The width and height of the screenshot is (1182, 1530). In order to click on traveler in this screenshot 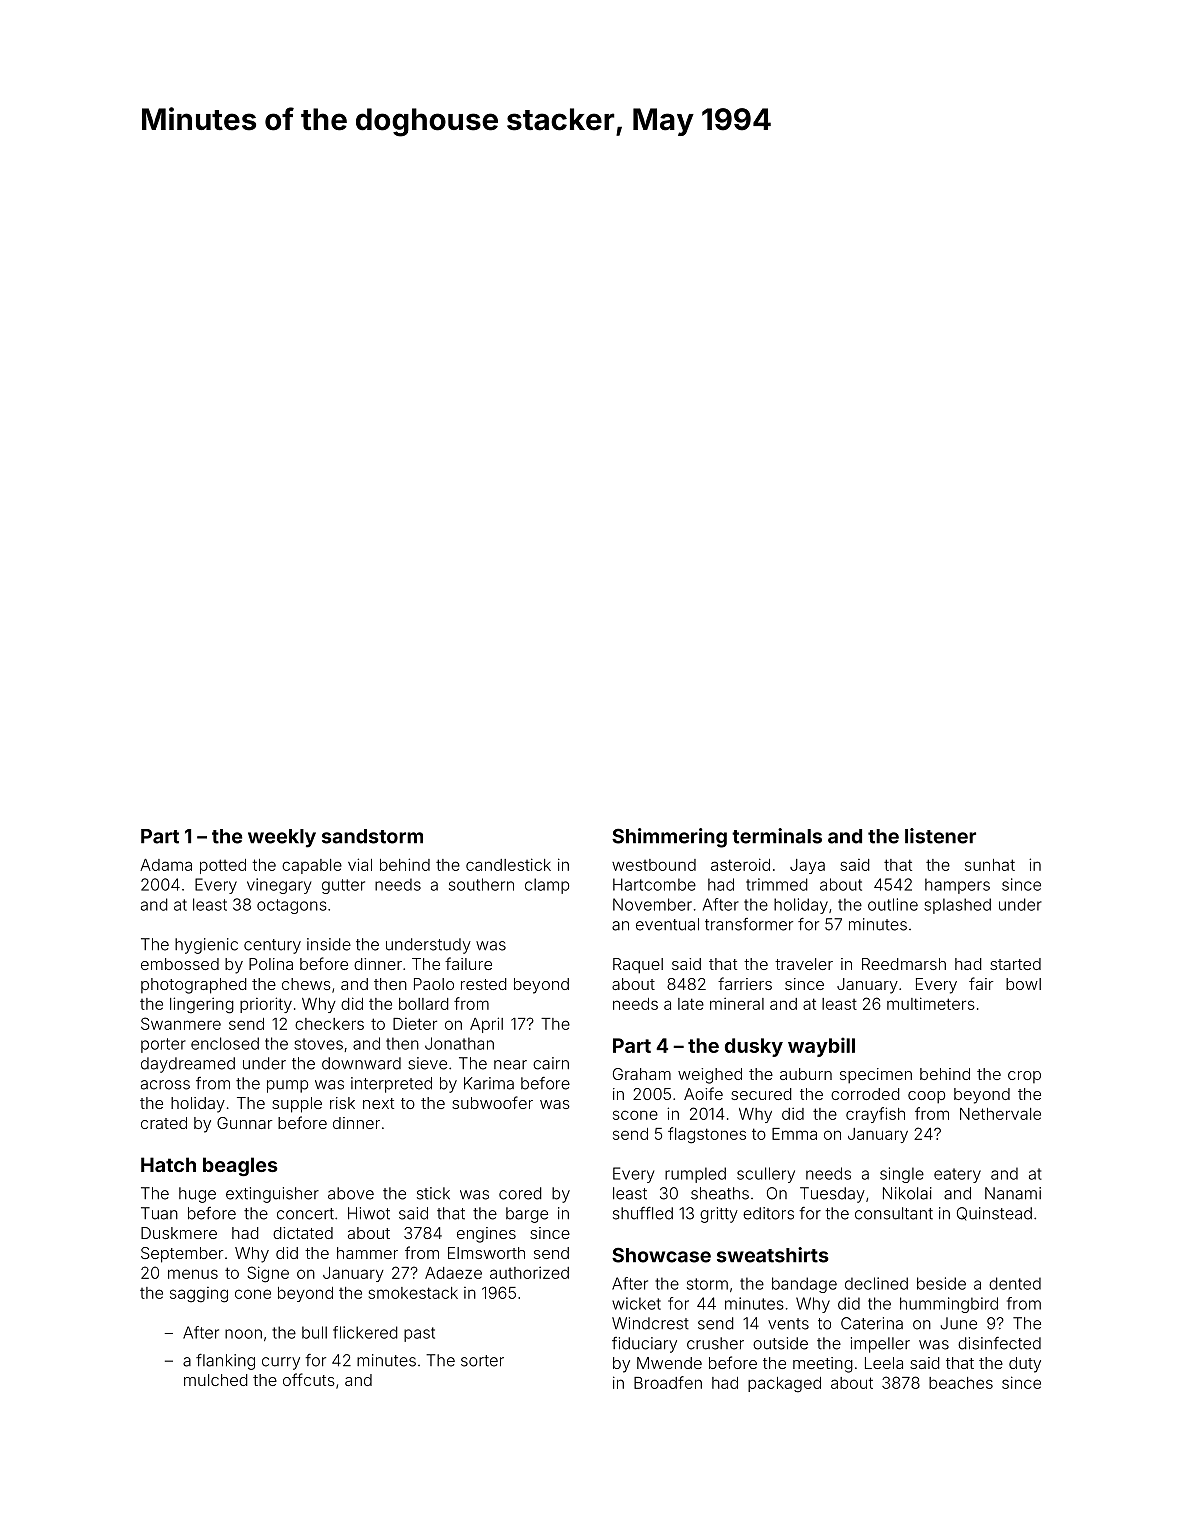, I will do `click(804, 964)`.
